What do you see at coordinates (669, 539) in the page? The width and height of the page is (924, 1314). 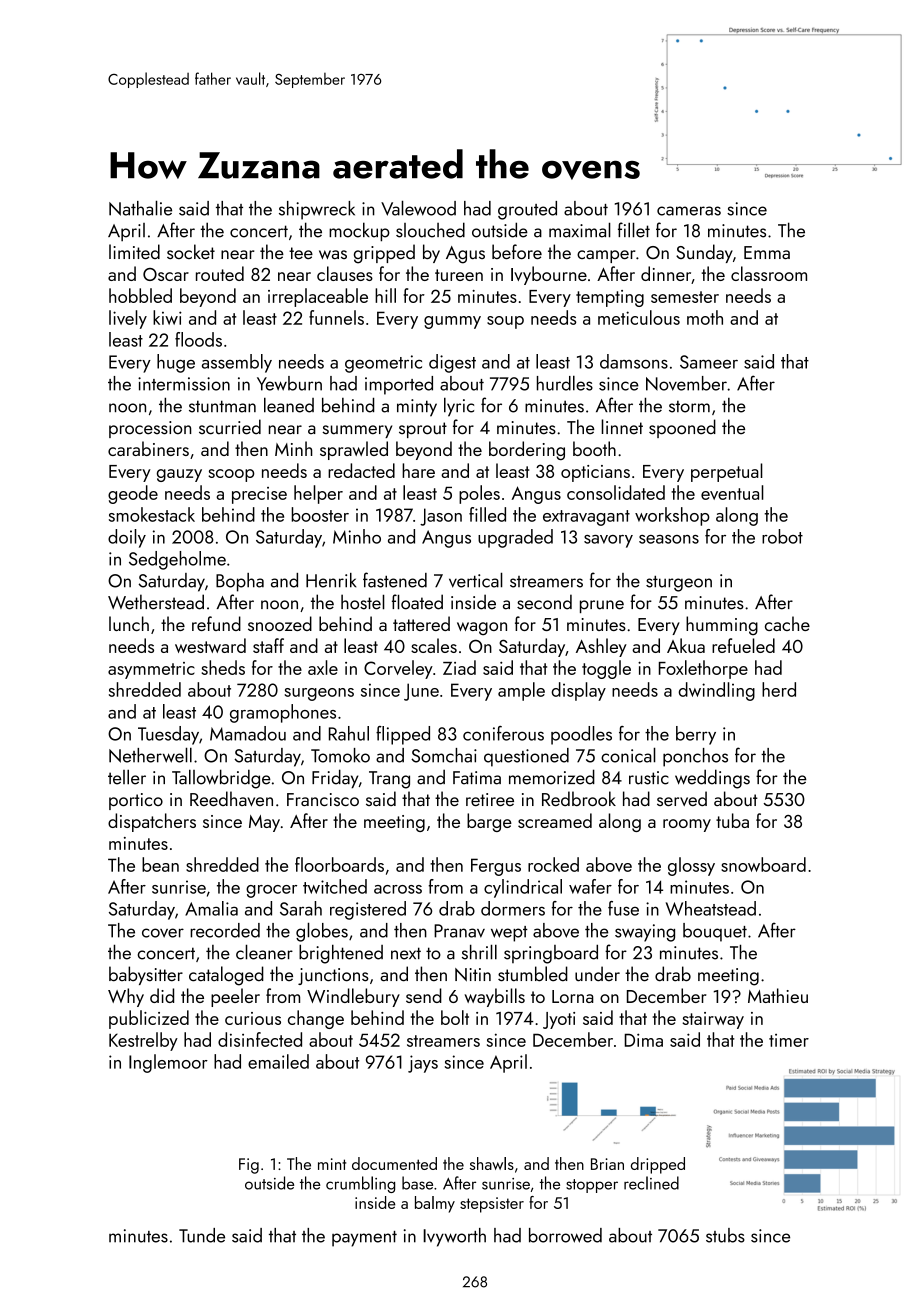 I see `seasons` at bounding box center [669, 539].
